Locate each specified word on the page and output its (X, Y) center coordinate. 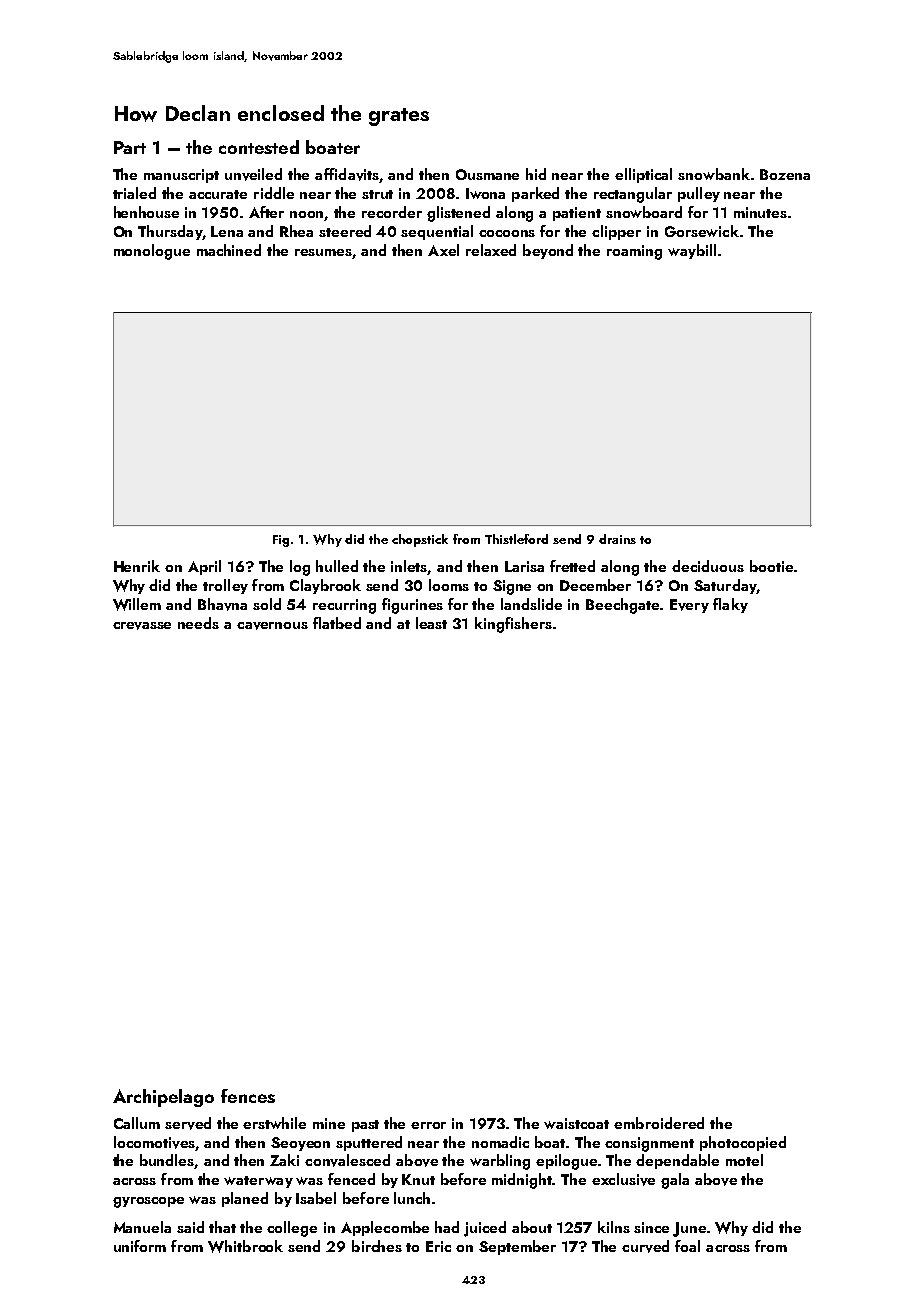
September (517, 1247)
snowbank (714, 174)
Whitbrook (245, 1246)
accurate (218, 194)
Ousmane (487, 174)
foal (687, 1246)
